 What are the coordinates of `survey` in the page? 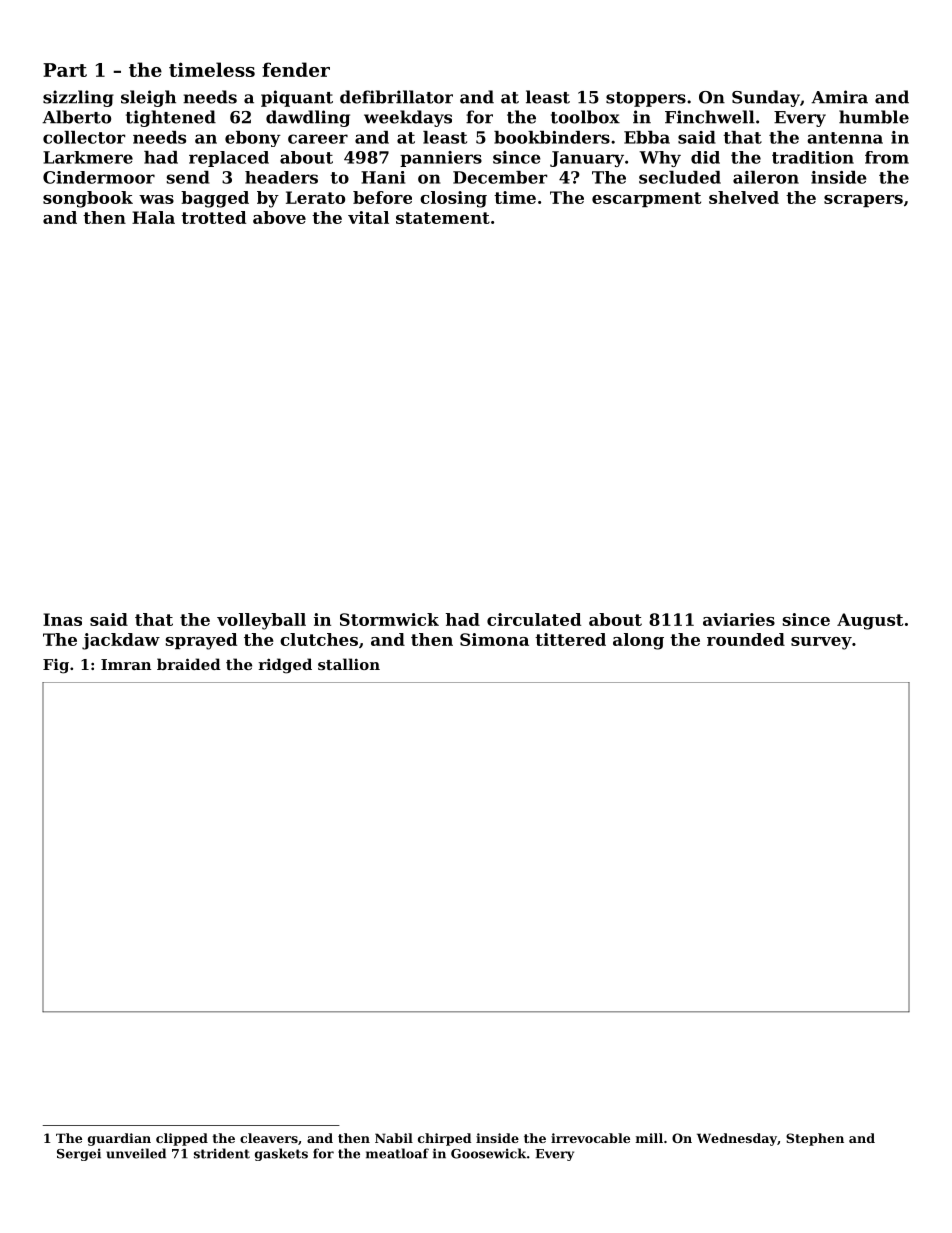 It's located at (821, 643).
